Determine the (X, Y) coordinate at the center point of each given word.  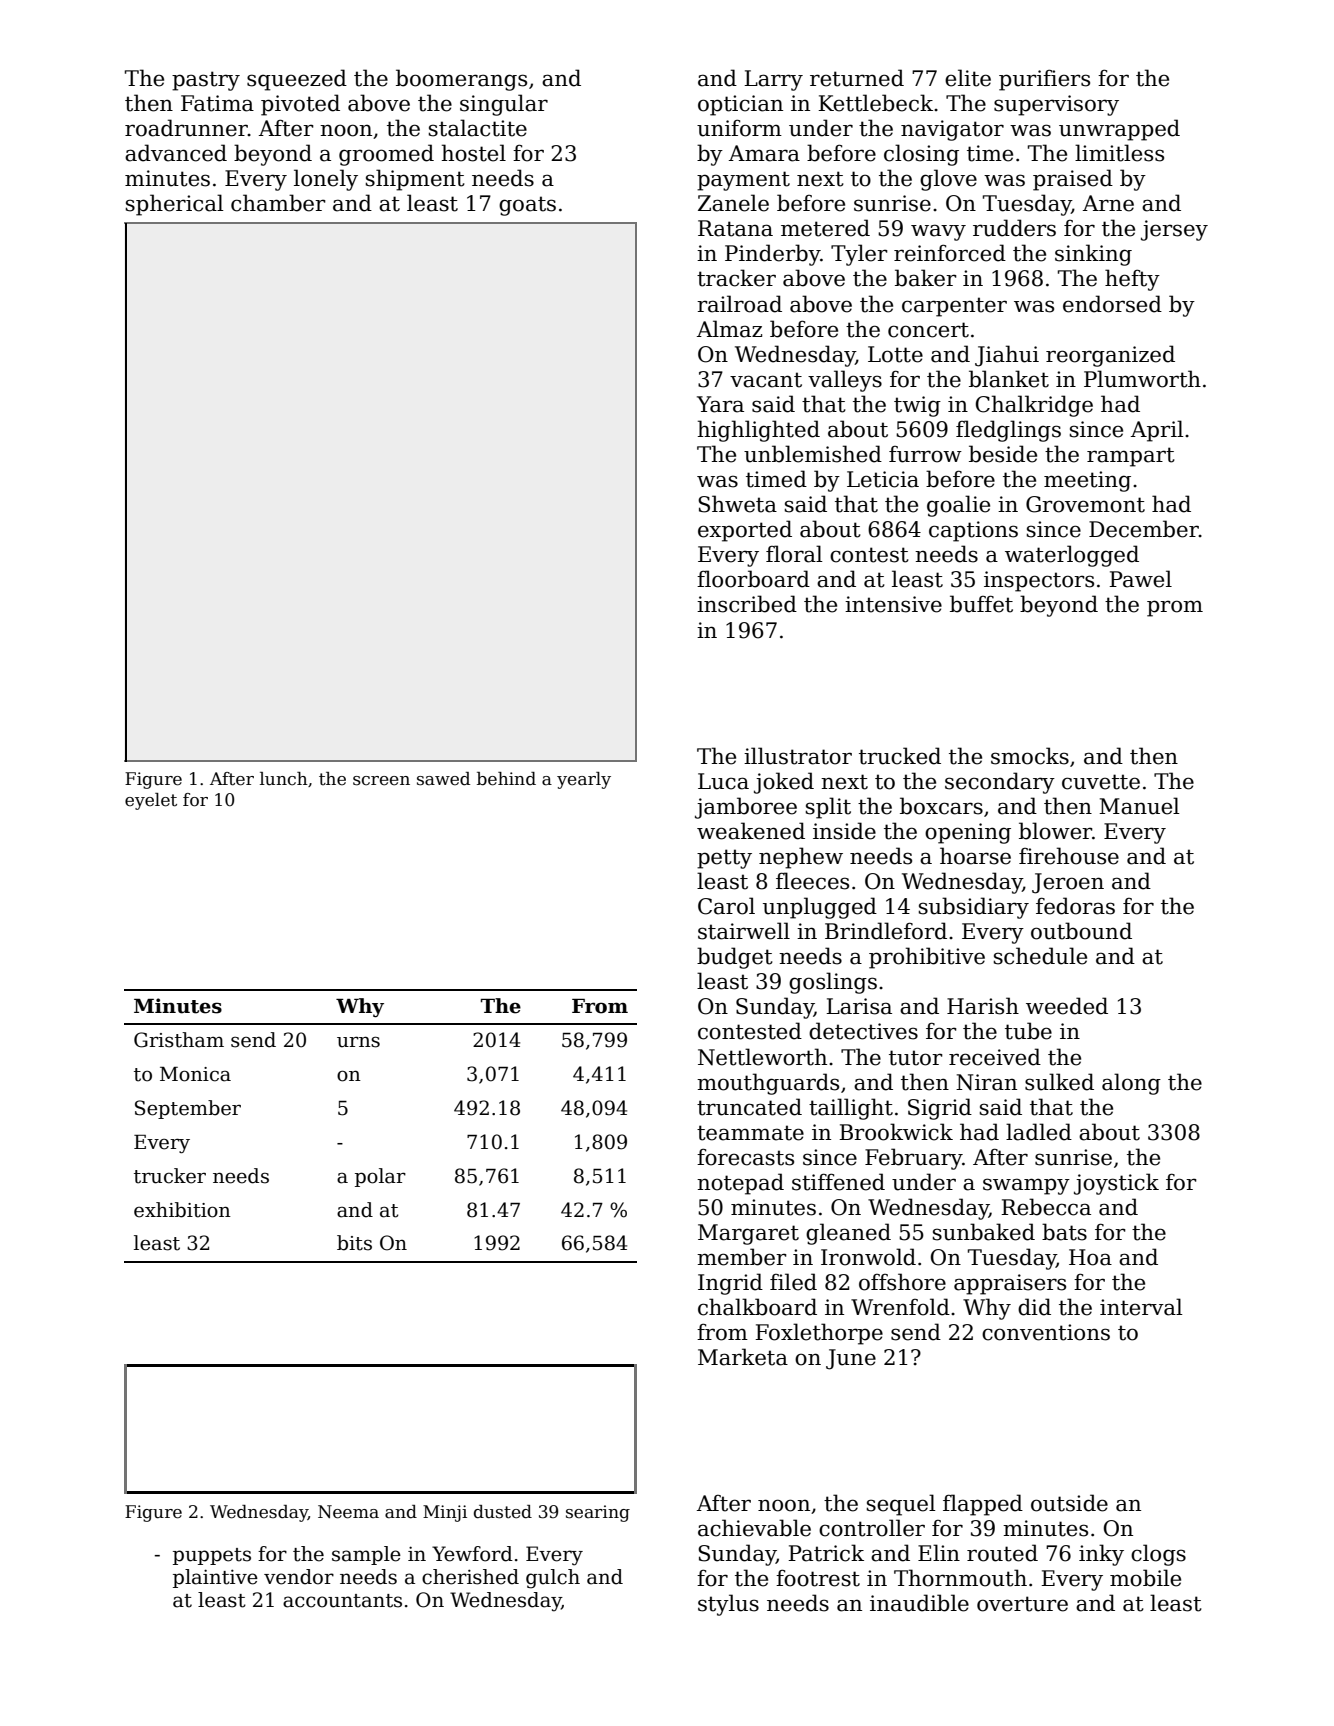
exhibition (182, 1210)
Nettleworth (762, 1057)
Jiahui (1007, 356)
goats (527, 206)
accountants (342, 1601)
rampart (1131, 457)
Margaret (748, 1234)
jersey (1174, 230)
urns (358, 1042)
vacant (766, 380)
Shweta (737, 504)
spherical (175, 205)
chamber (278, 203)
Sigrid (940, 1109)
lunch (284, 779)
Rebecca (1046, 1207)
